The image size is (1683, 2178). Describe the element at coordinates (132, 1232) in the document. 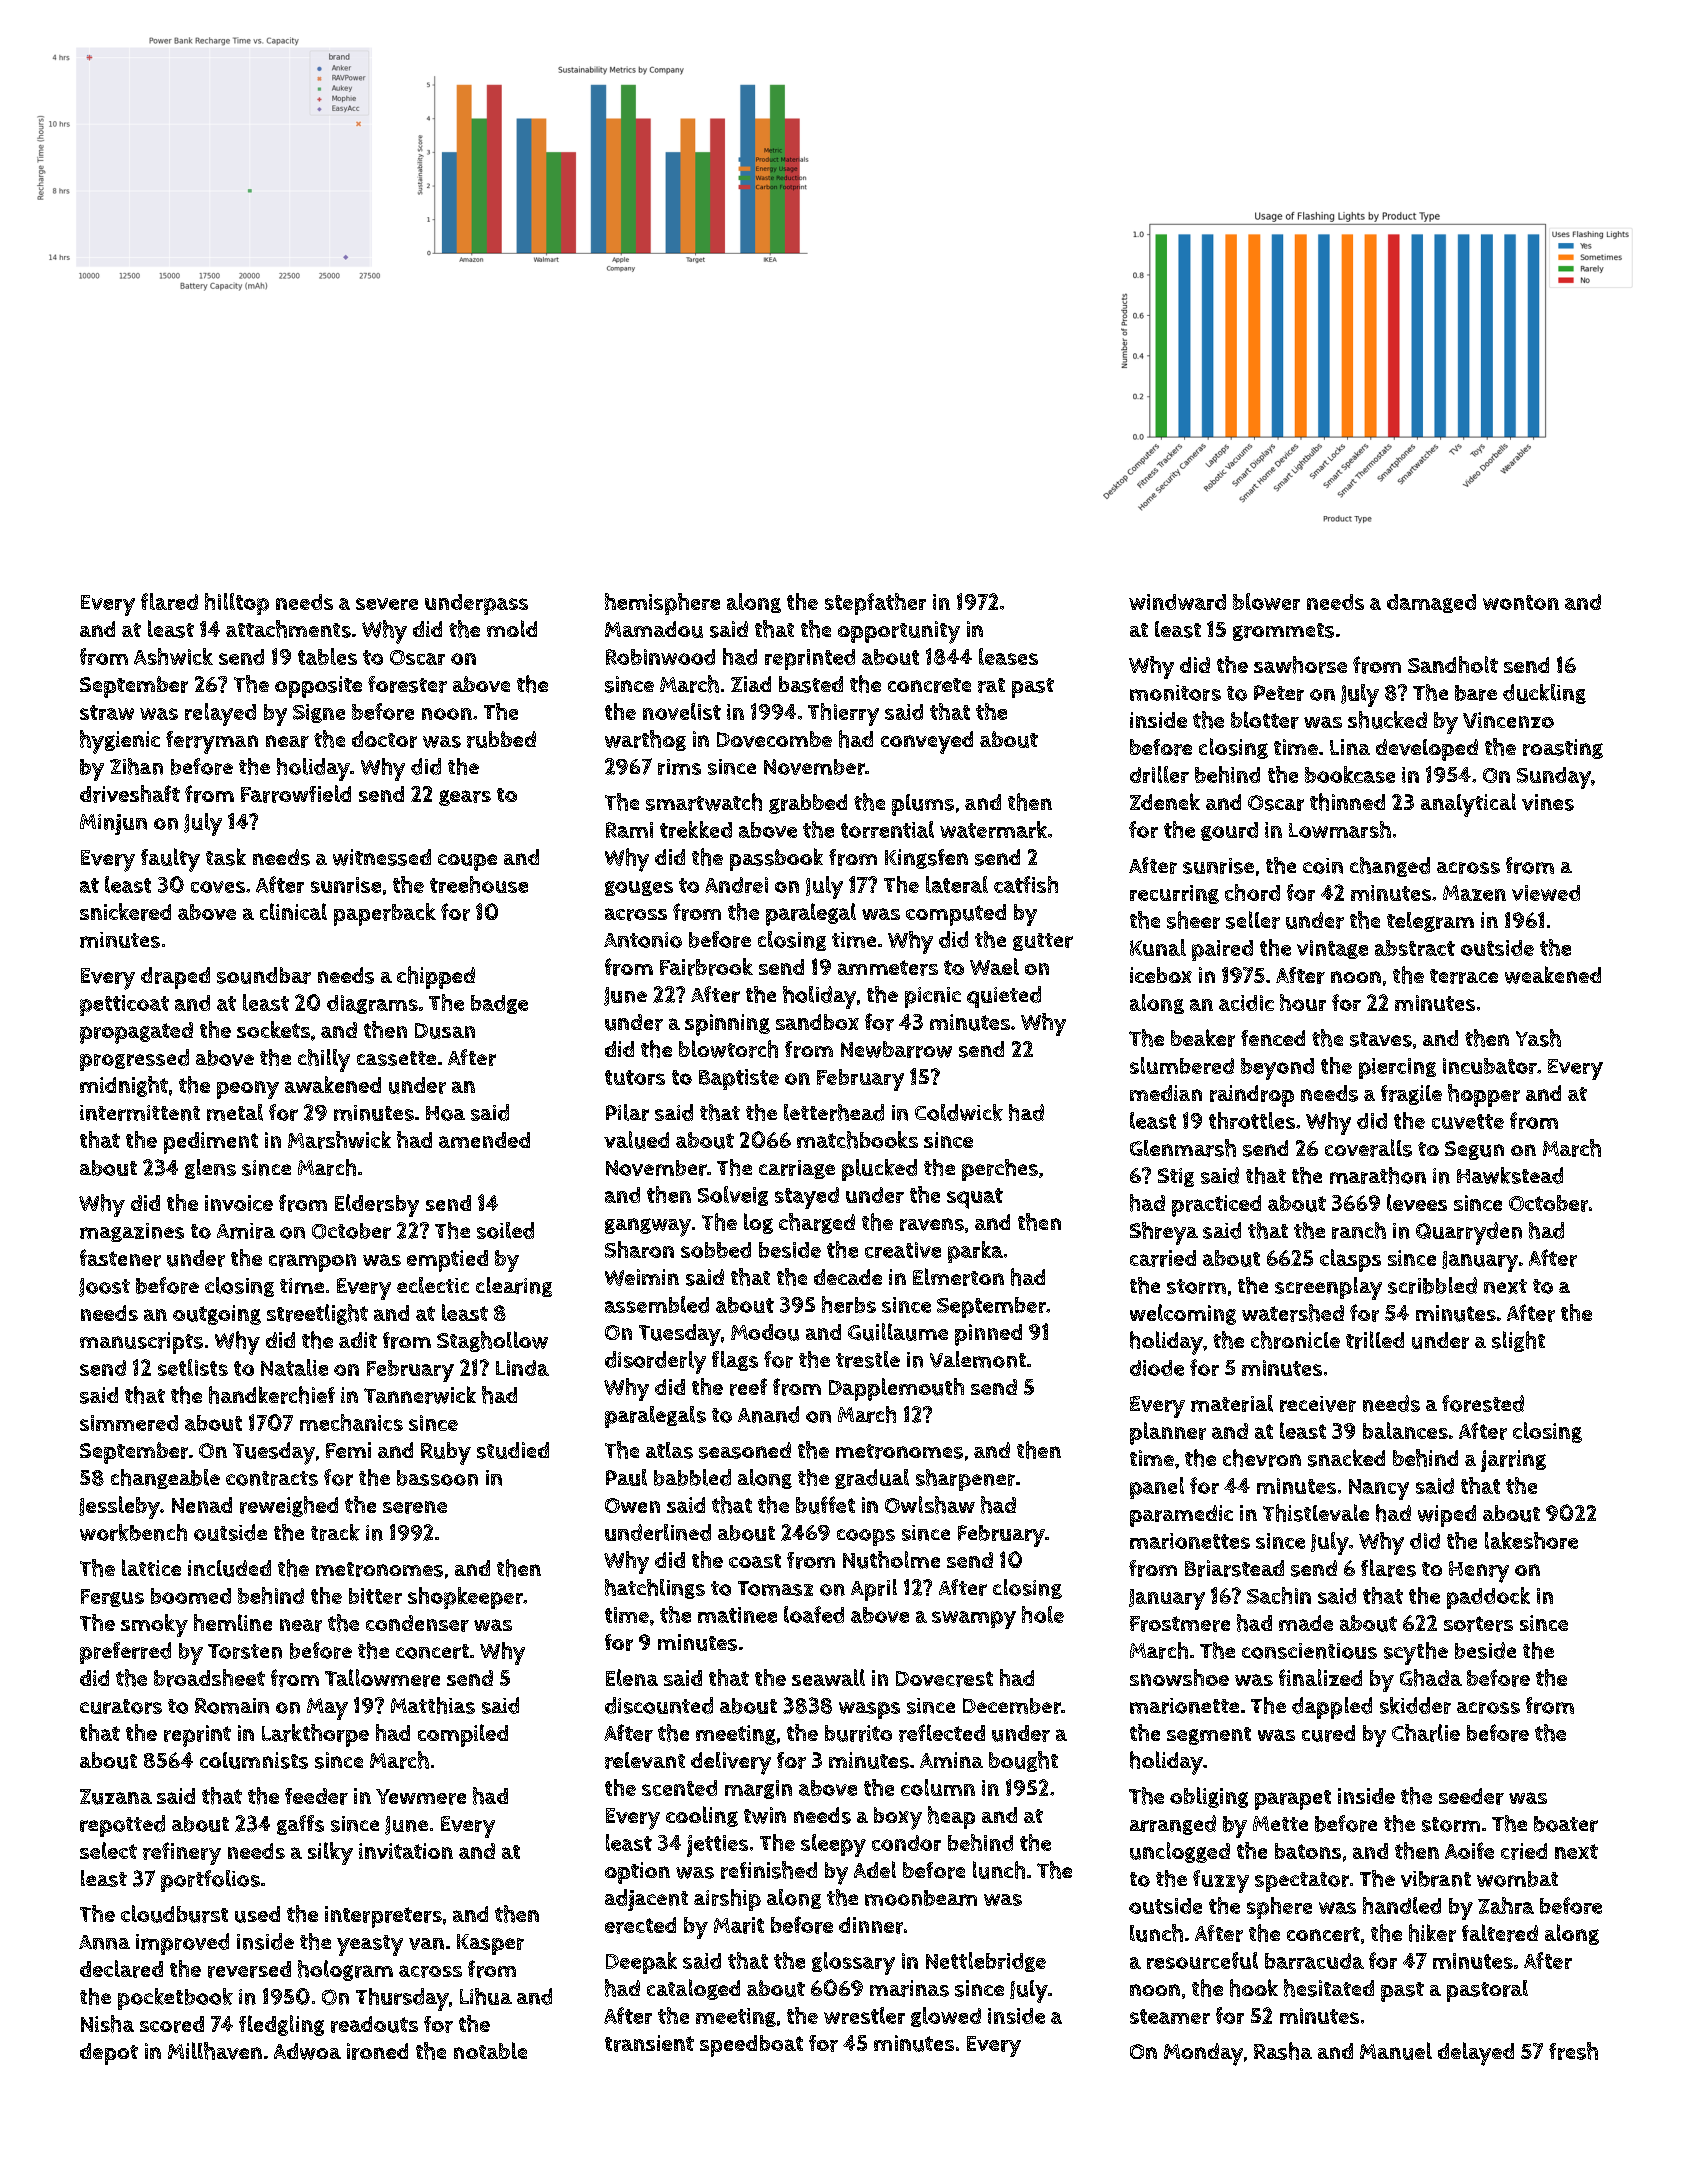

I see `magazines` at that location.
